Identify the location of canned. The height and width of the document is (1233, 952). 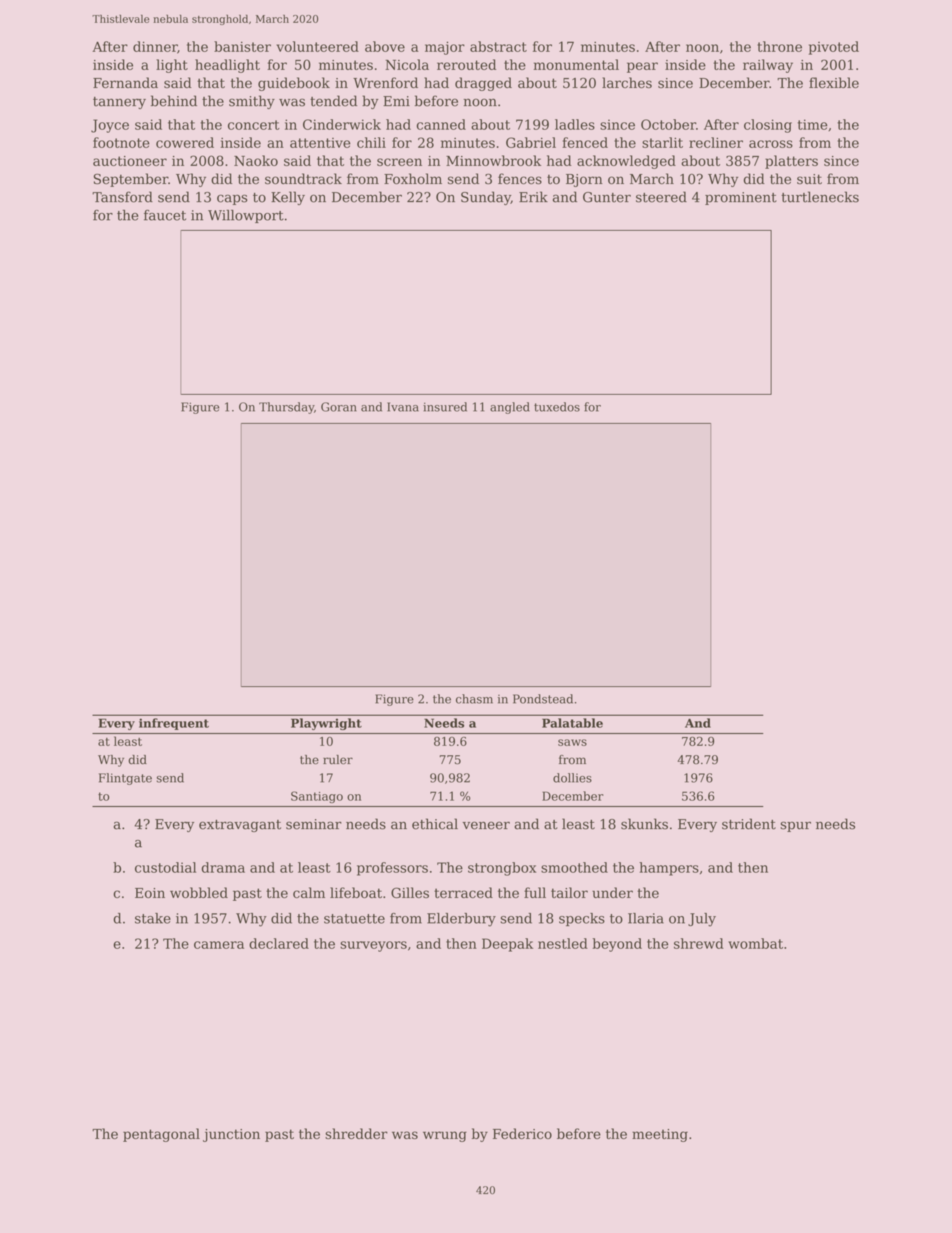
(441, 124).
